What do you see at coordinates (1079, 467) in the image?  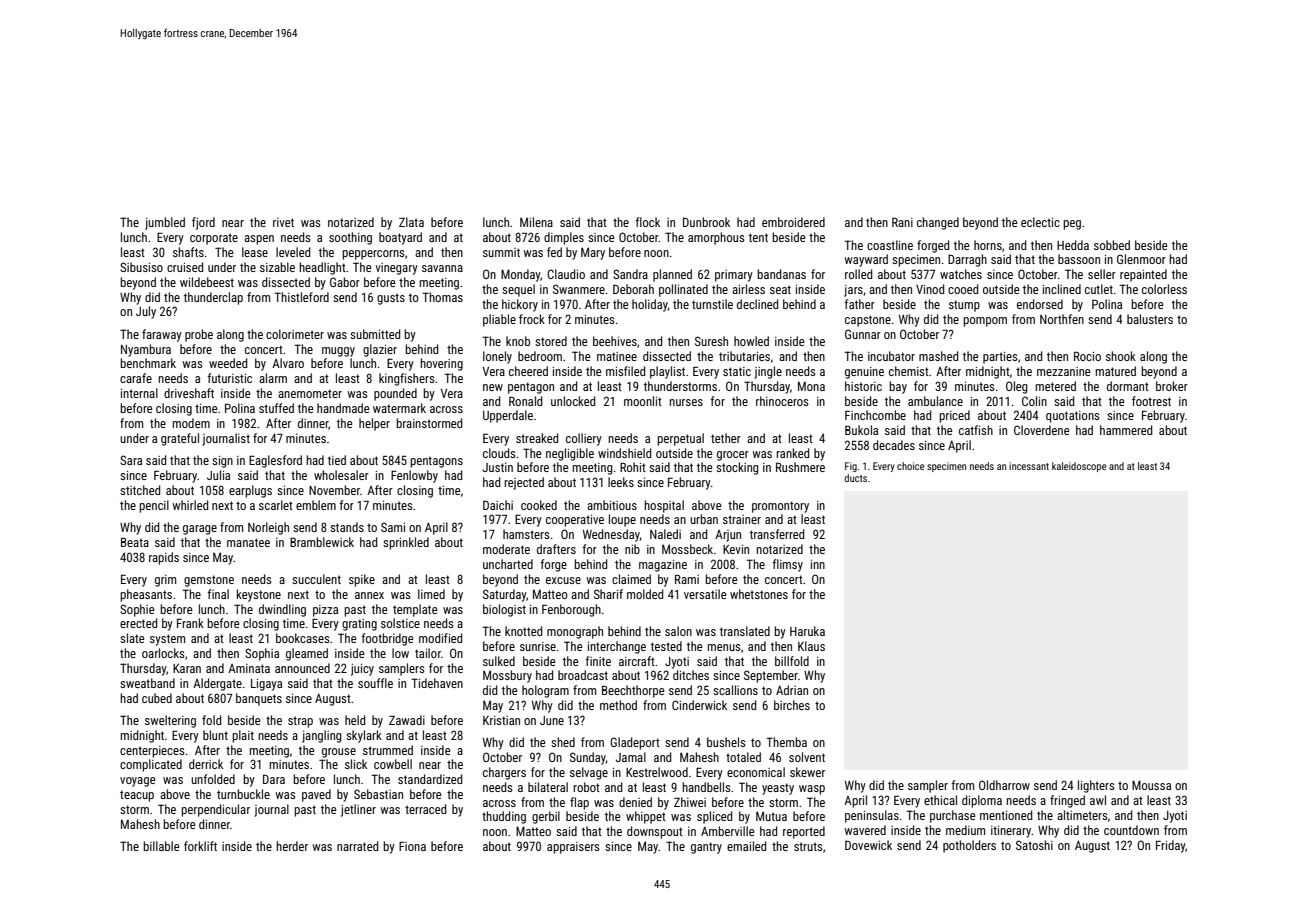 I see `kaleidoscope` at bounding box center [1079, 467].
